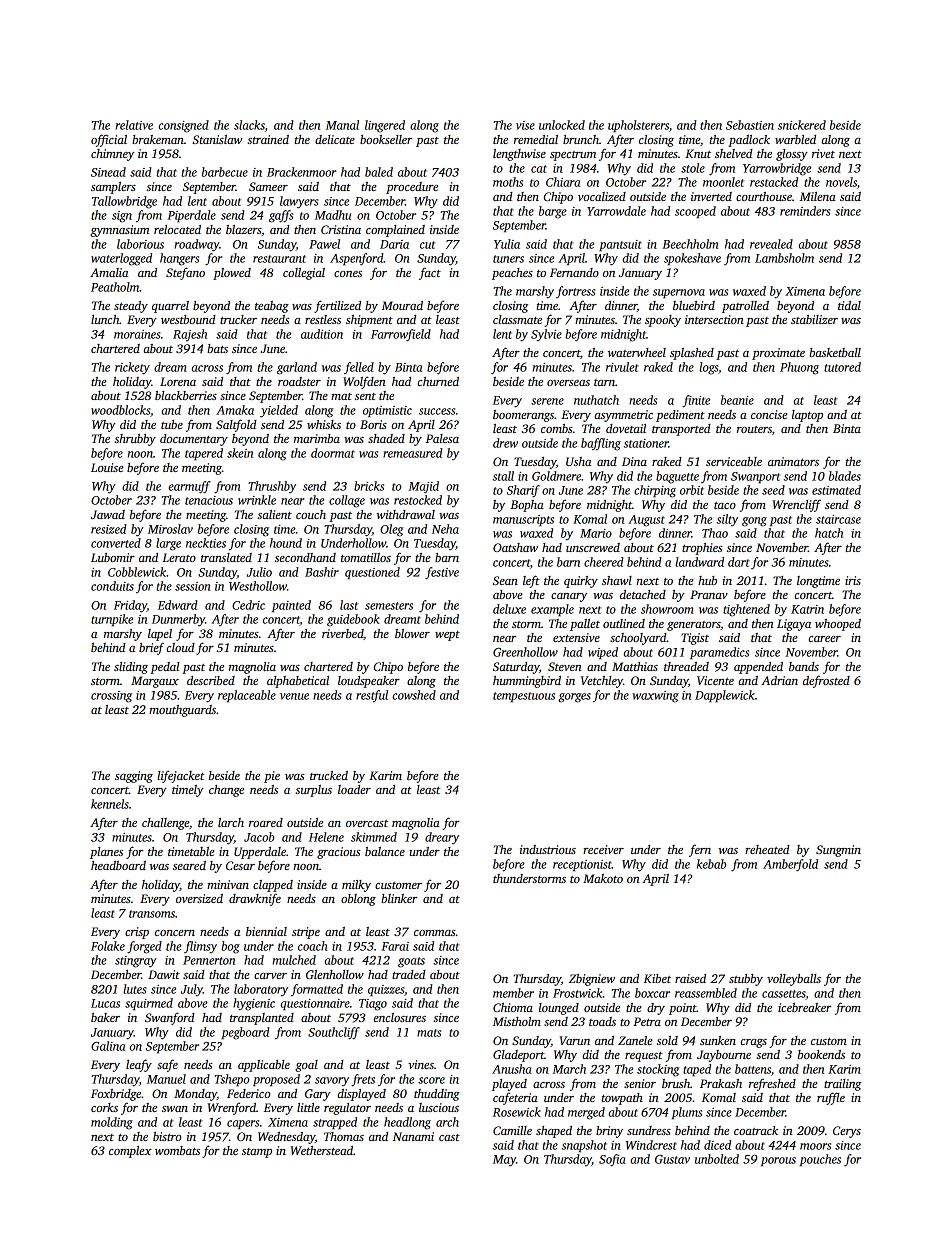 The image size is (952, 1233). Describe the element at coordinates (209, 960) in the screenshot. I see `Pennerton` at that location.
